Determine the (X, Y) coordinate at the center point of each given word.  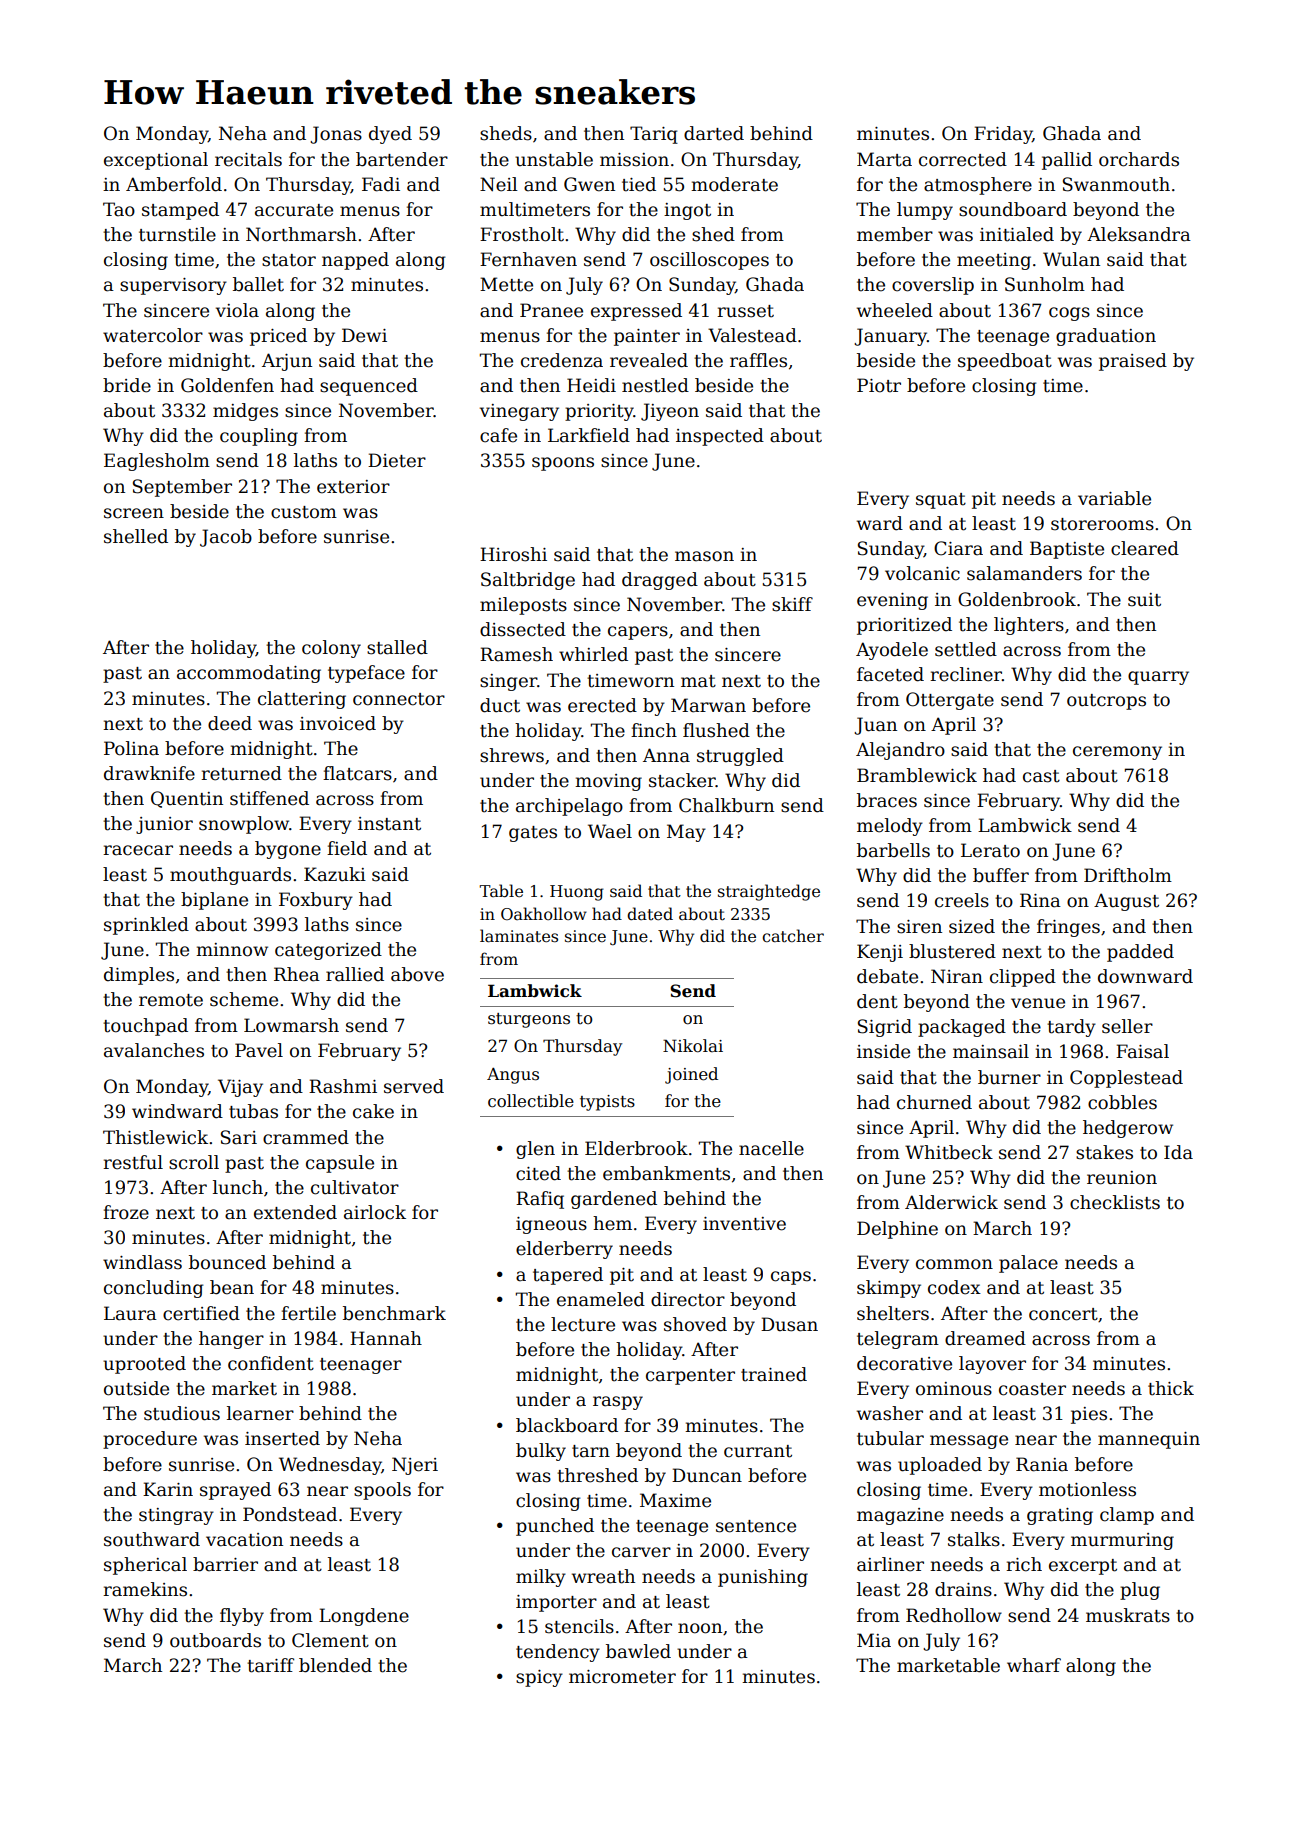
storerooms (1102, 524)
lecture (583, 1324)
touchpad (145, 1027)
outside (136, 1388)
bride (127, 385)
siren (919, 927)
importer (556, 1603)
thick (1171, 1388)
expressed (636, 312)
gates (533, 834)
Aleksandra (1139, 234)
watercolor (153, 335)
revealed (649, 360)
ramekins (145, 1589)
